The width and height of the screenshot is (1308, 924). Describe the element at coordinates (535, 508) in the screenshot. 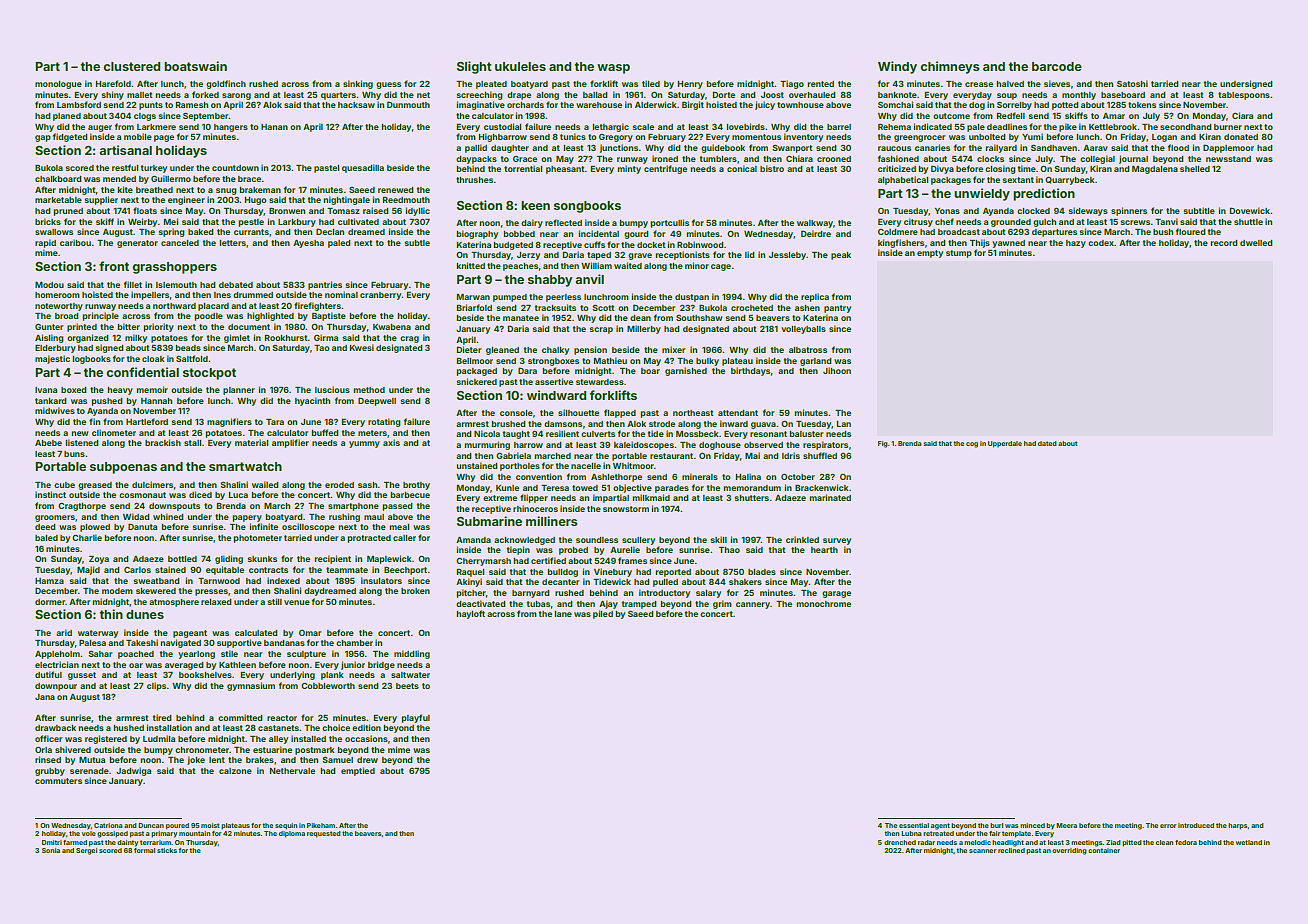

I see `rhinoceros` at that location.
